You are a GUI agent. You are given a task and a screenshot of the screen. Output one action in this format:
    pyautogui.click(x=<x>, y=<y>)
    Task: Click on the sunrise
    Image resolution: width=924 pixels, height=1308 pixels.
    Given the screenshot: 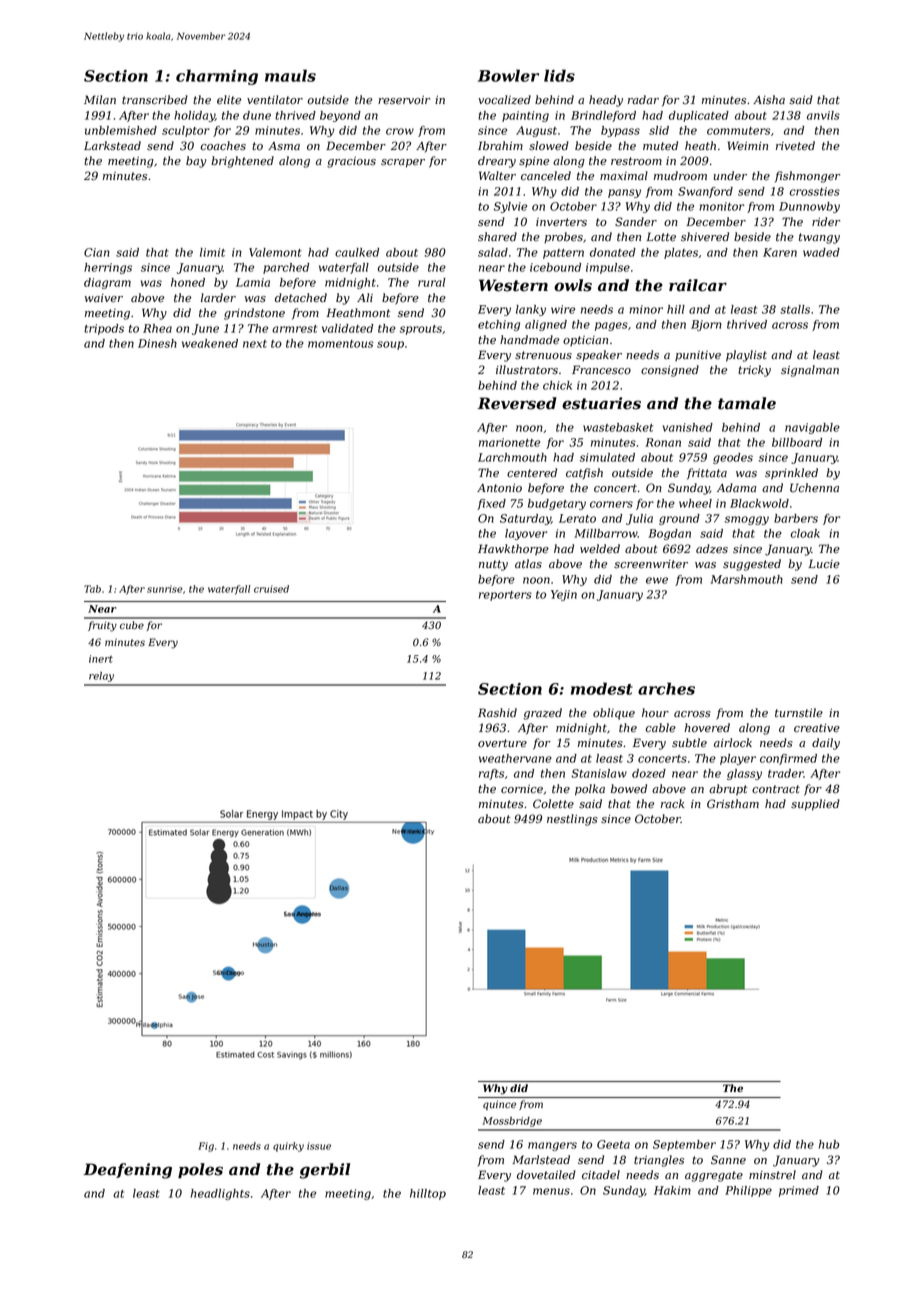 What is the action you would take?
    pyautogui.click(x=165, y=589)
